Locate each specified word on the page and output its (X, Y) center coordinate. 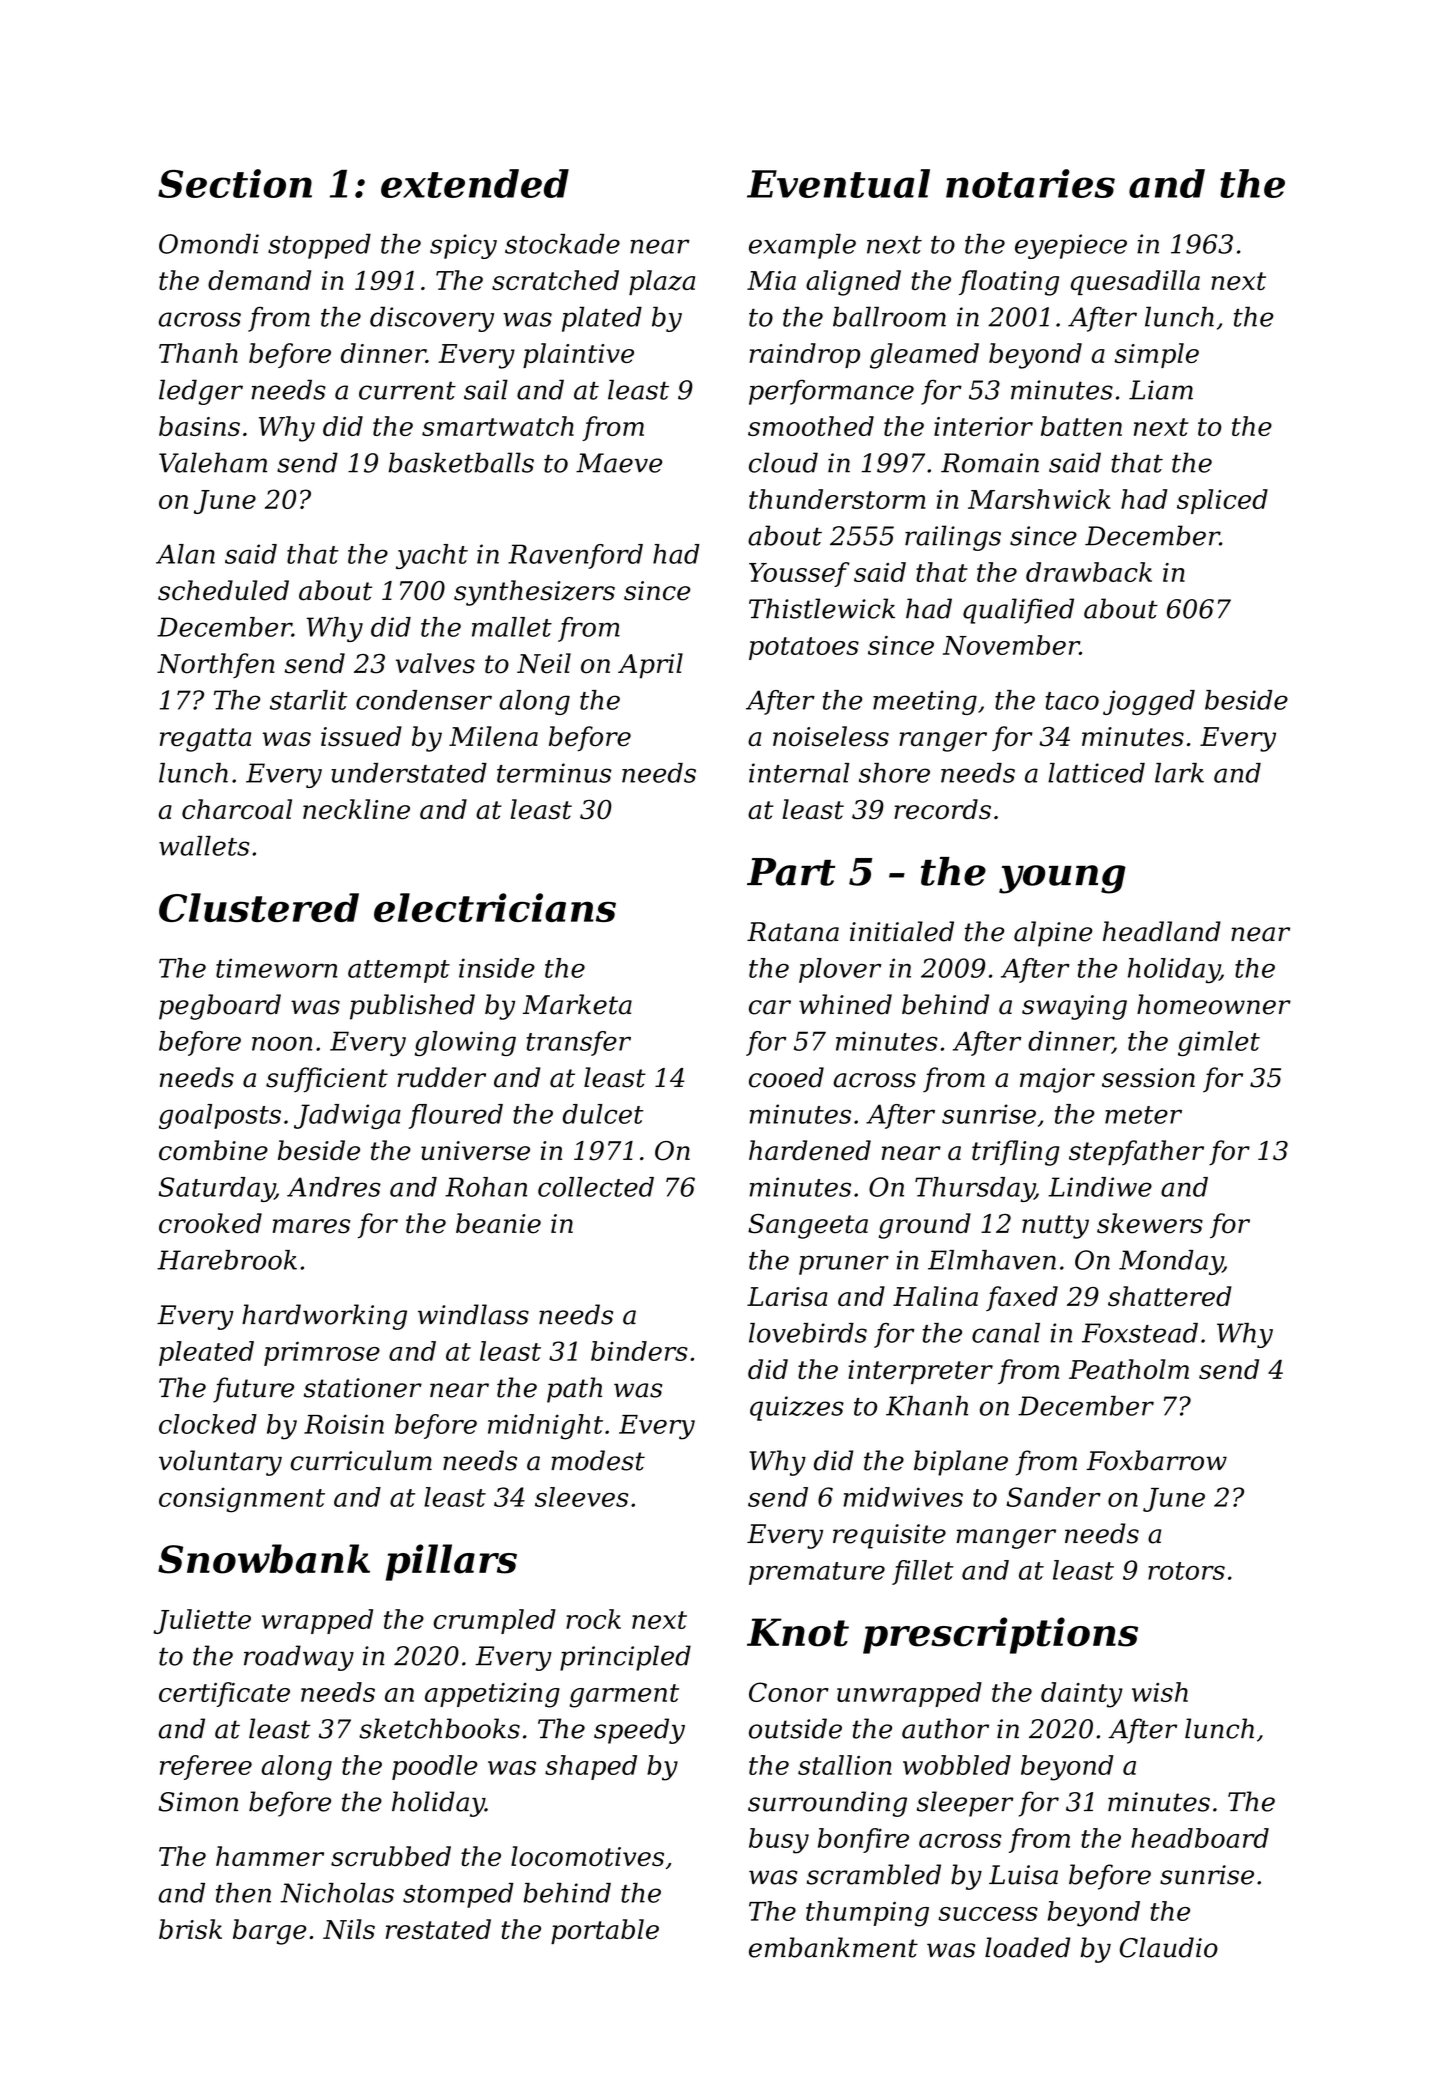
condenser (424, 700)
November (1011, 645)
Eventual (838, 183)
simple (1156, 355)
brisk (190, 1929)
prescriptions (1000, 1635)
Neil (544, 663)
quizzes (797, 1408)
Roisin (344, 1424)
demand (259, 280)
